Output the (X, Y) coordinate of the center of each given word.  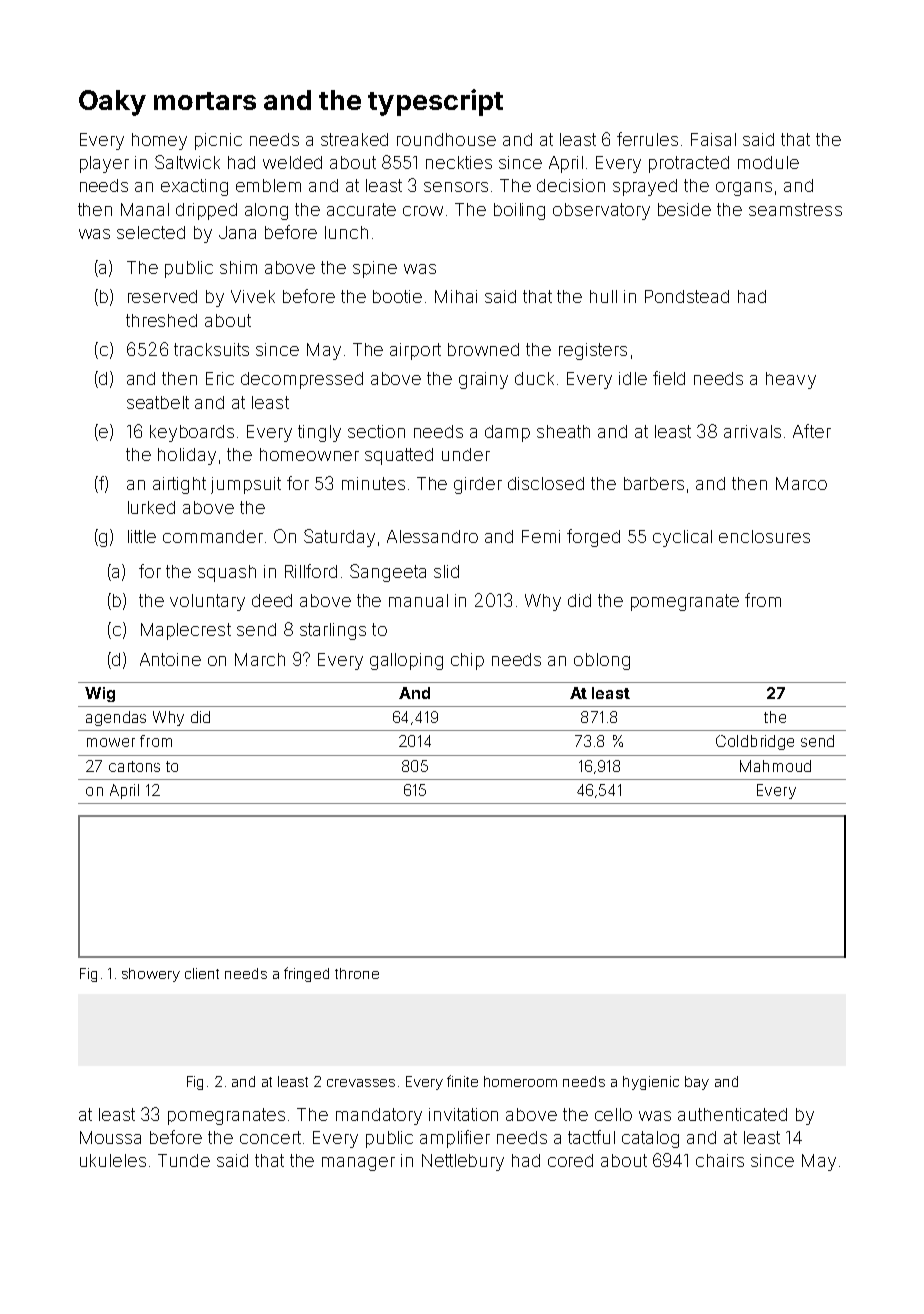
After (812, 431)
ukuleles (113, 1160)
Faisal (713, 139)
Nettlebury (463, 1162)
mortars (205, 101)
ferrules (647, 139)
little (142, 536)
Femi (541, 536)
